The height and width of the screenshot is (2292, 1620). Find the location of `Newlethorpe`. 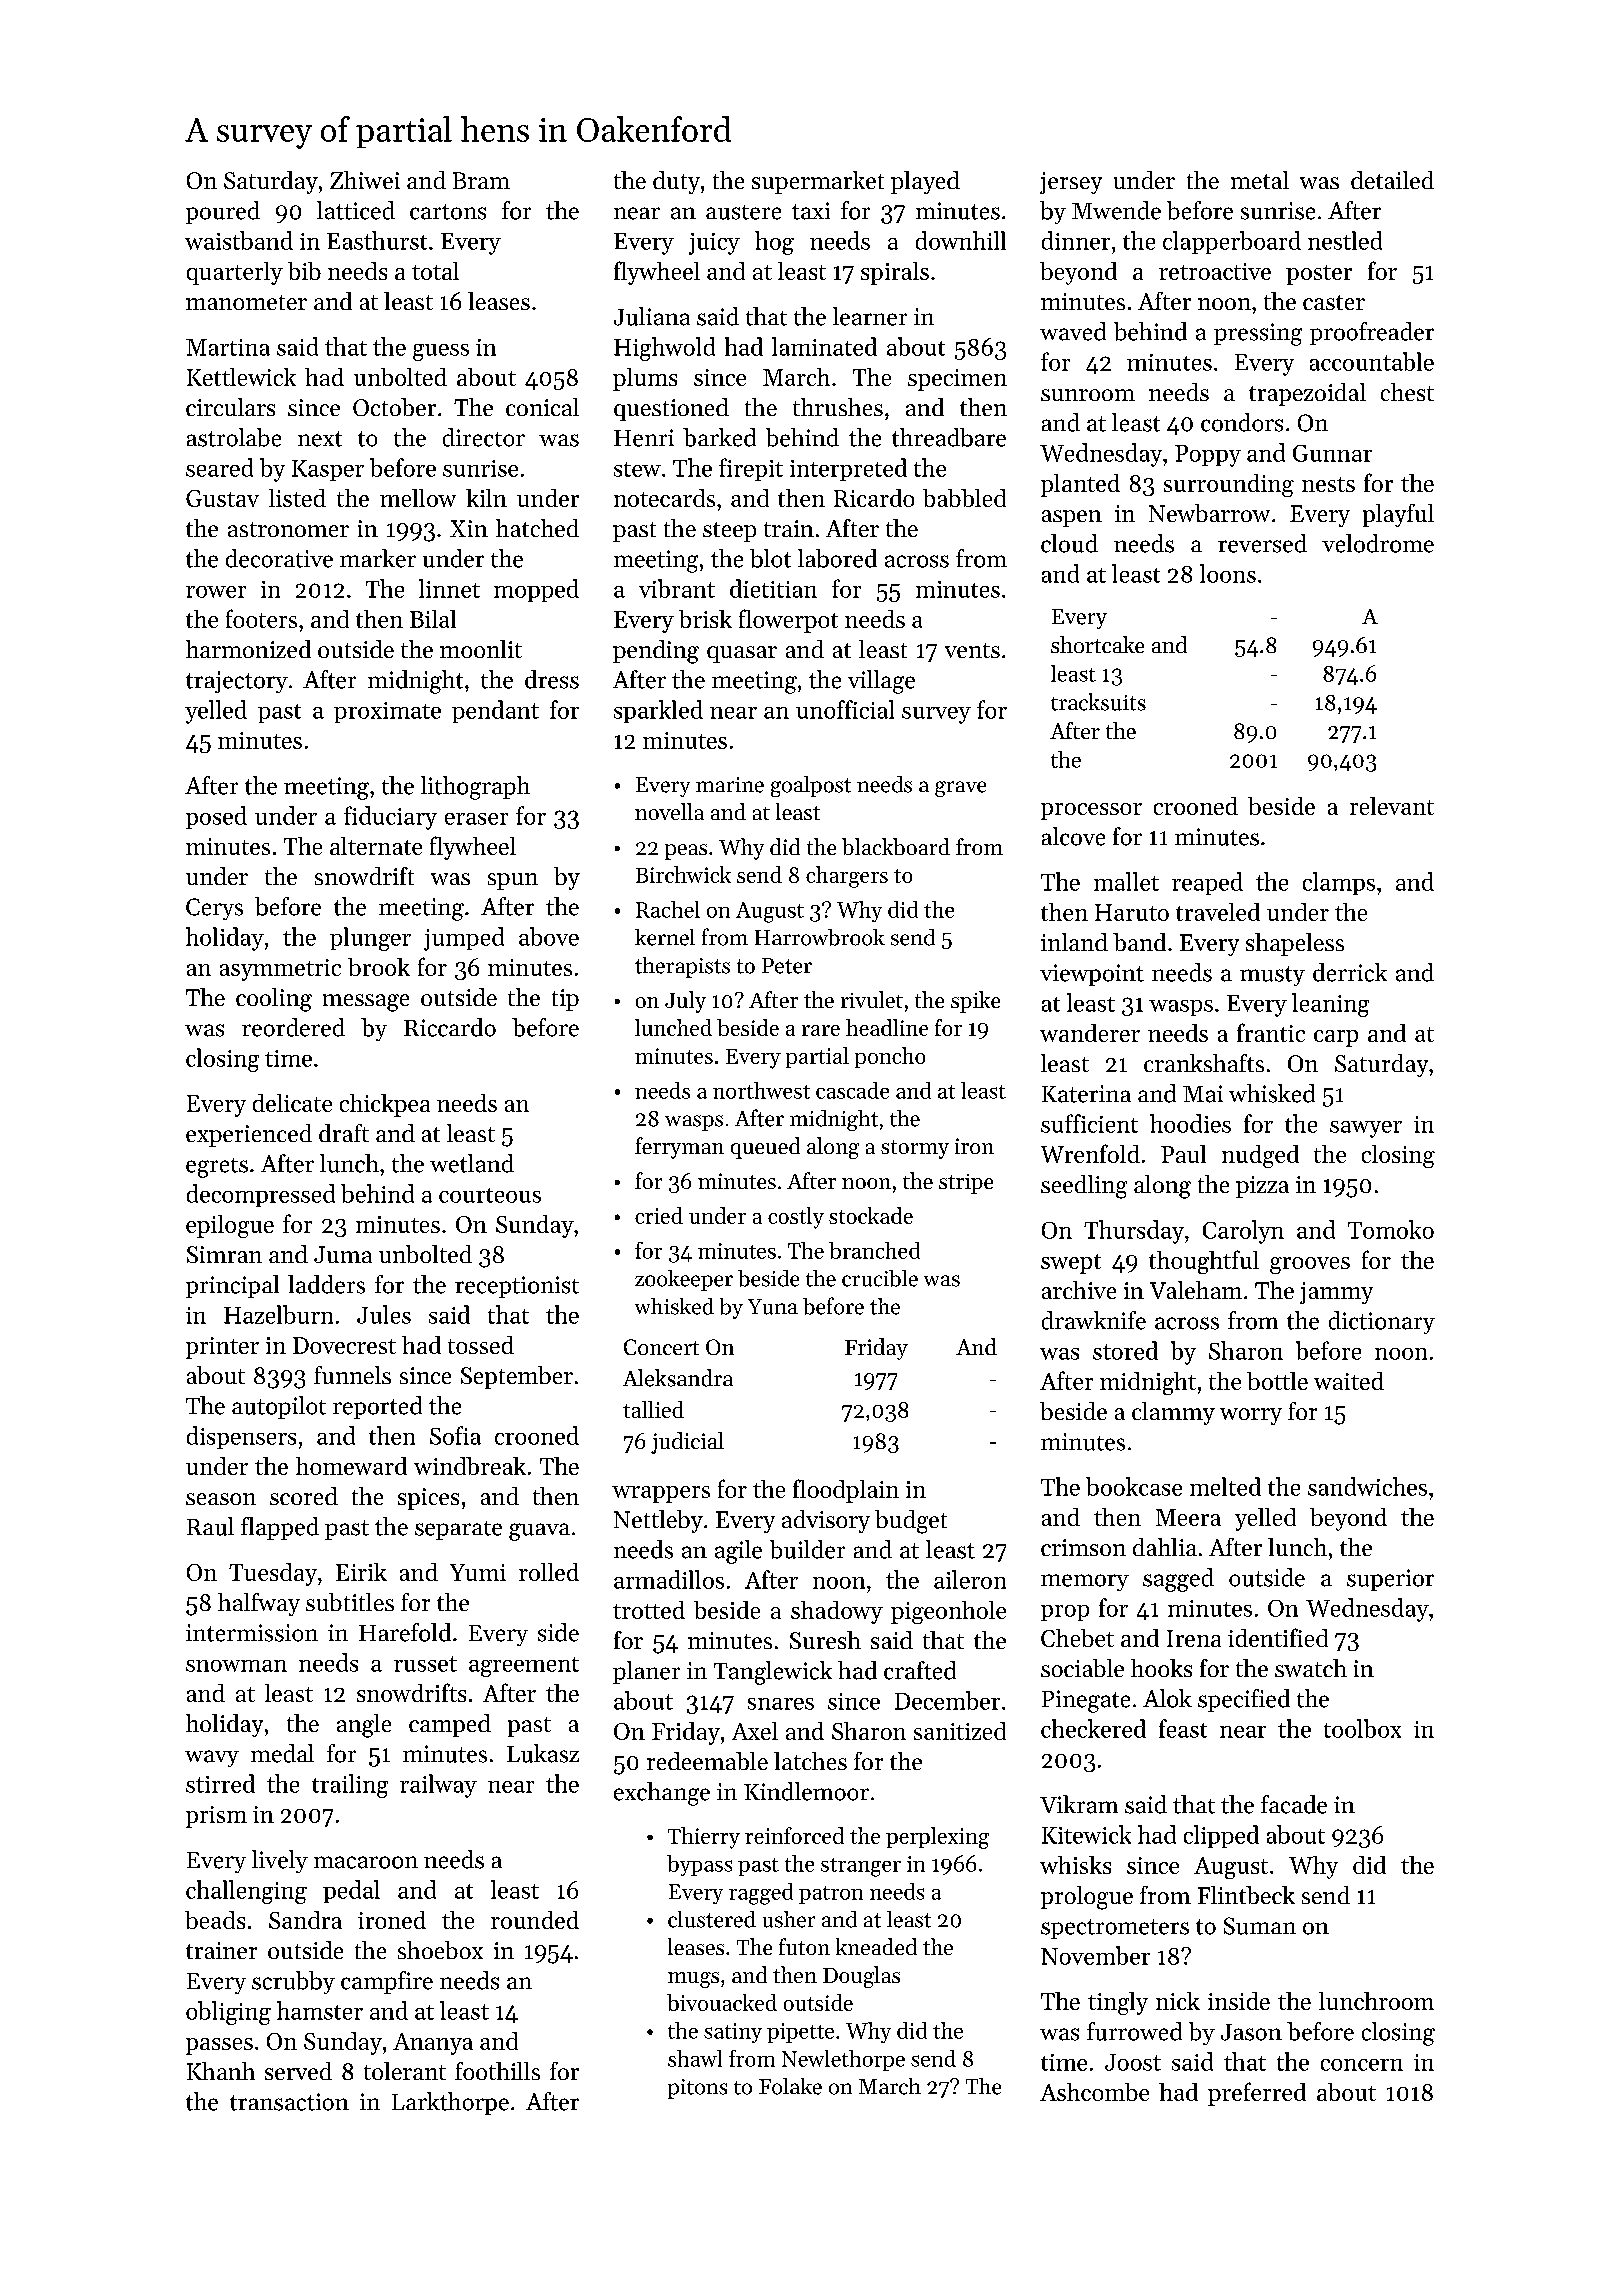

Newlethorpe is located at coordinates (843, 2060).
